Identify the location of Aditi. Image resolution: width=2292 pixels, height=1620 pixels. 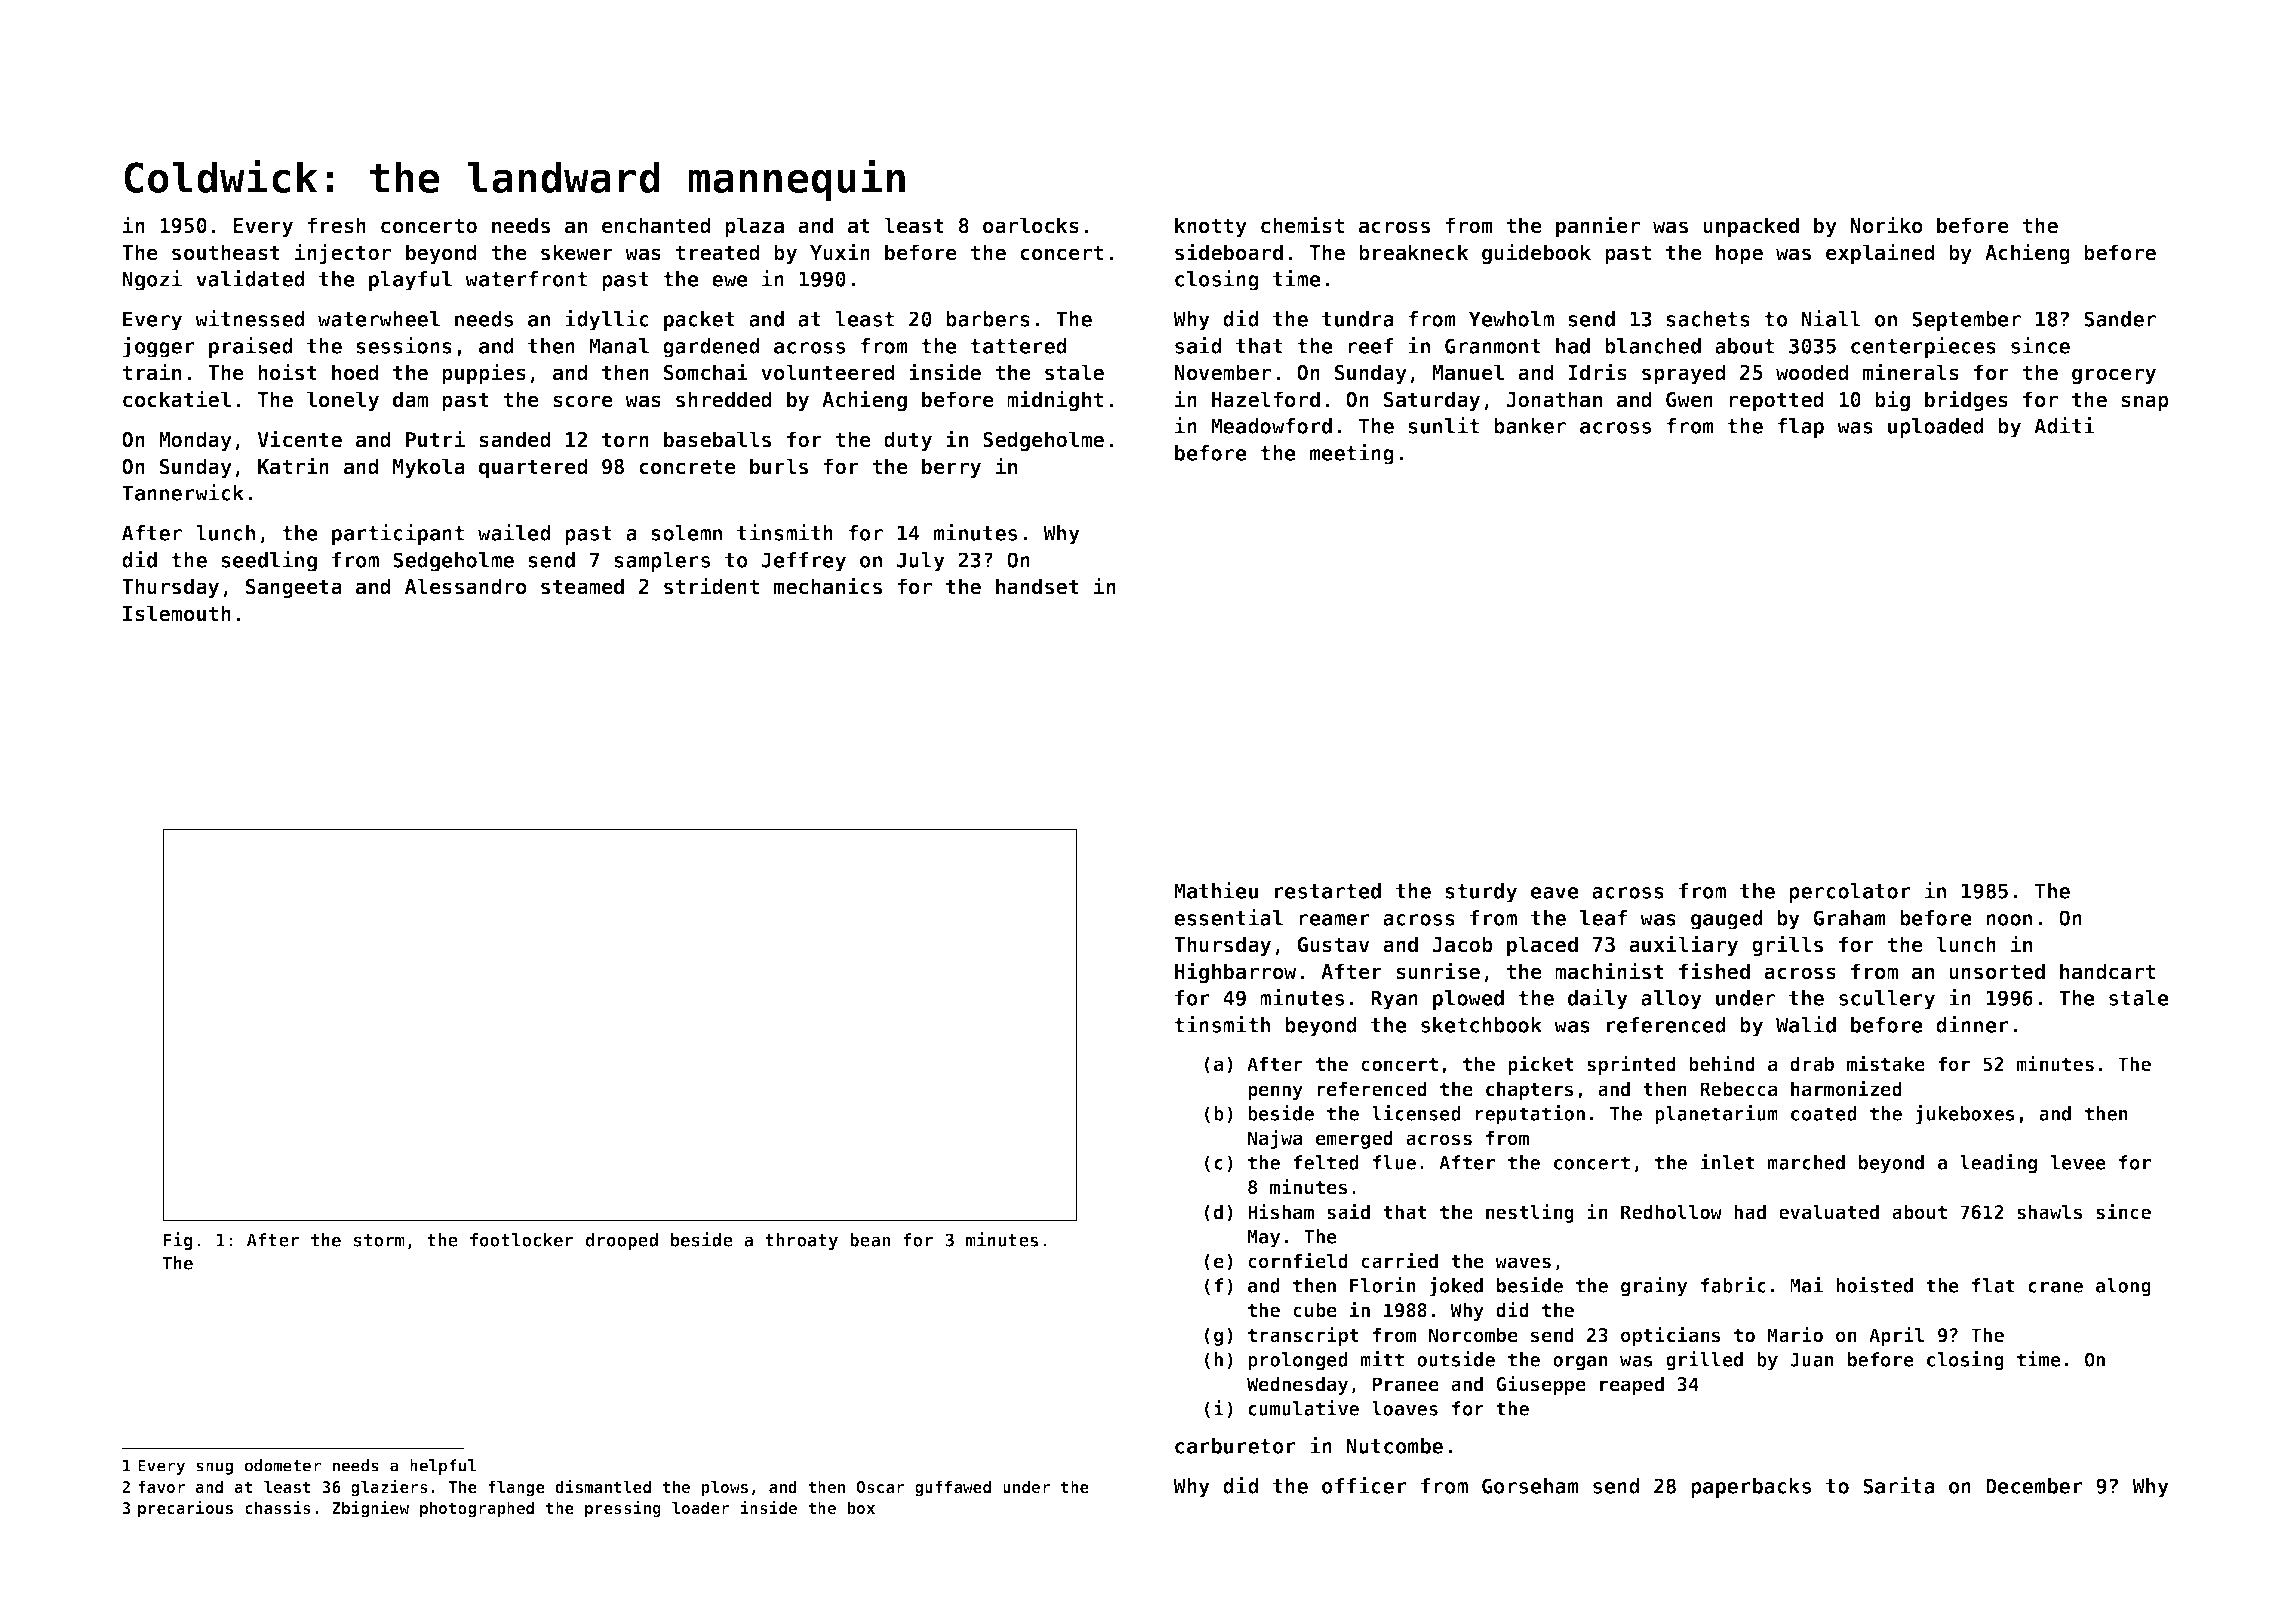
(2064, 425).
